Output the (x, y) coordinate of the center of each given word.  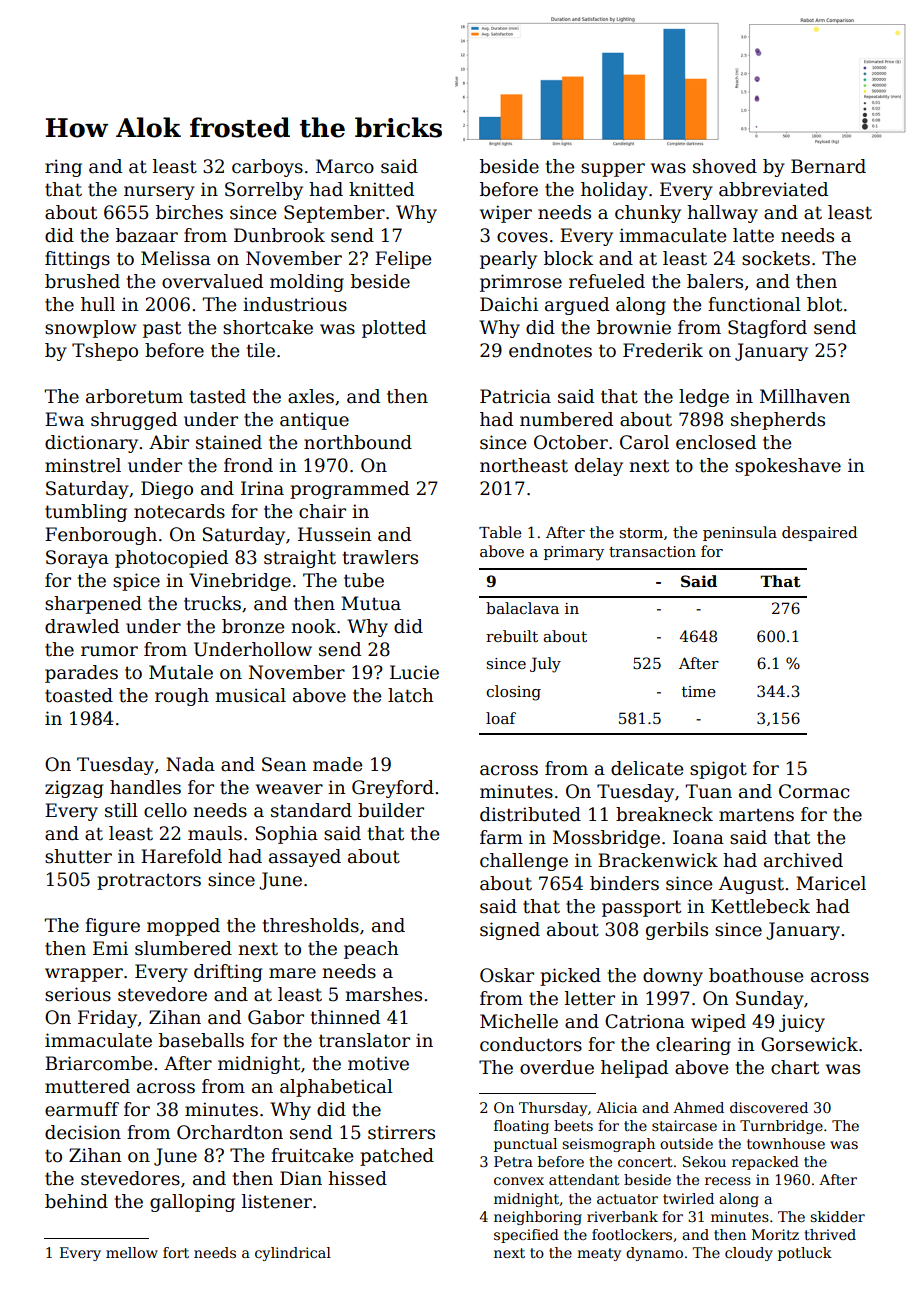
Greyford (393, 789)
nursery (159, 193)
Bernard (828, 166)
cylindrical (293, 1254)
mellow (132, 1252)
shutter (78, 856)
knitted (381, 189)
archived (803, 860)
